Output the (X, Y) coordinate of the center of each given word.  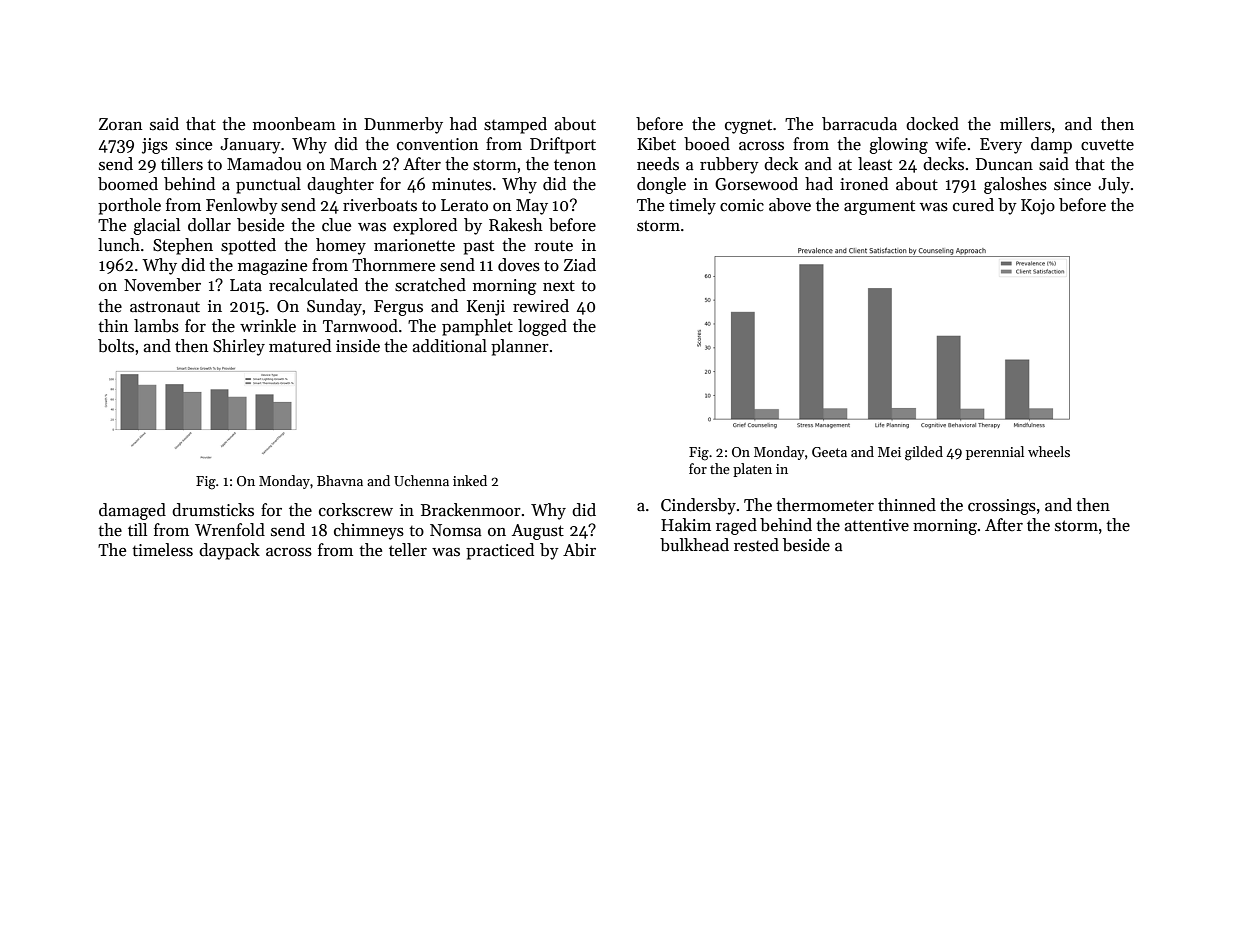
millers (1025, 124)
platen (752, 470)
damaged (132, 511)
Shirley (239, 347)
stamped (515, 125)
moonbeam (294, 124)
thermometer (825, 505)
